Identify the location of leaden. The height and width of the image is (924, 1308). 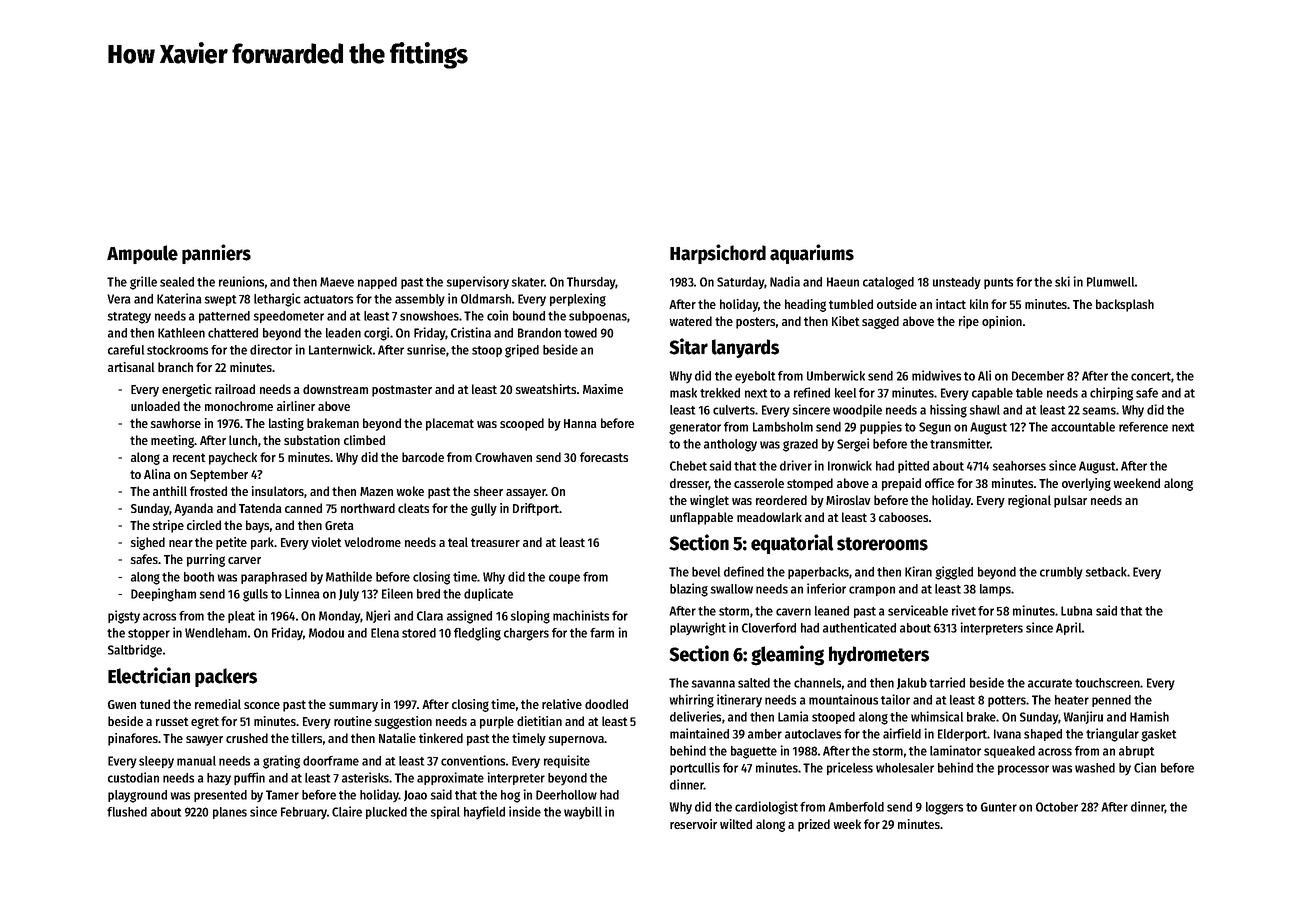
(343, 333).
